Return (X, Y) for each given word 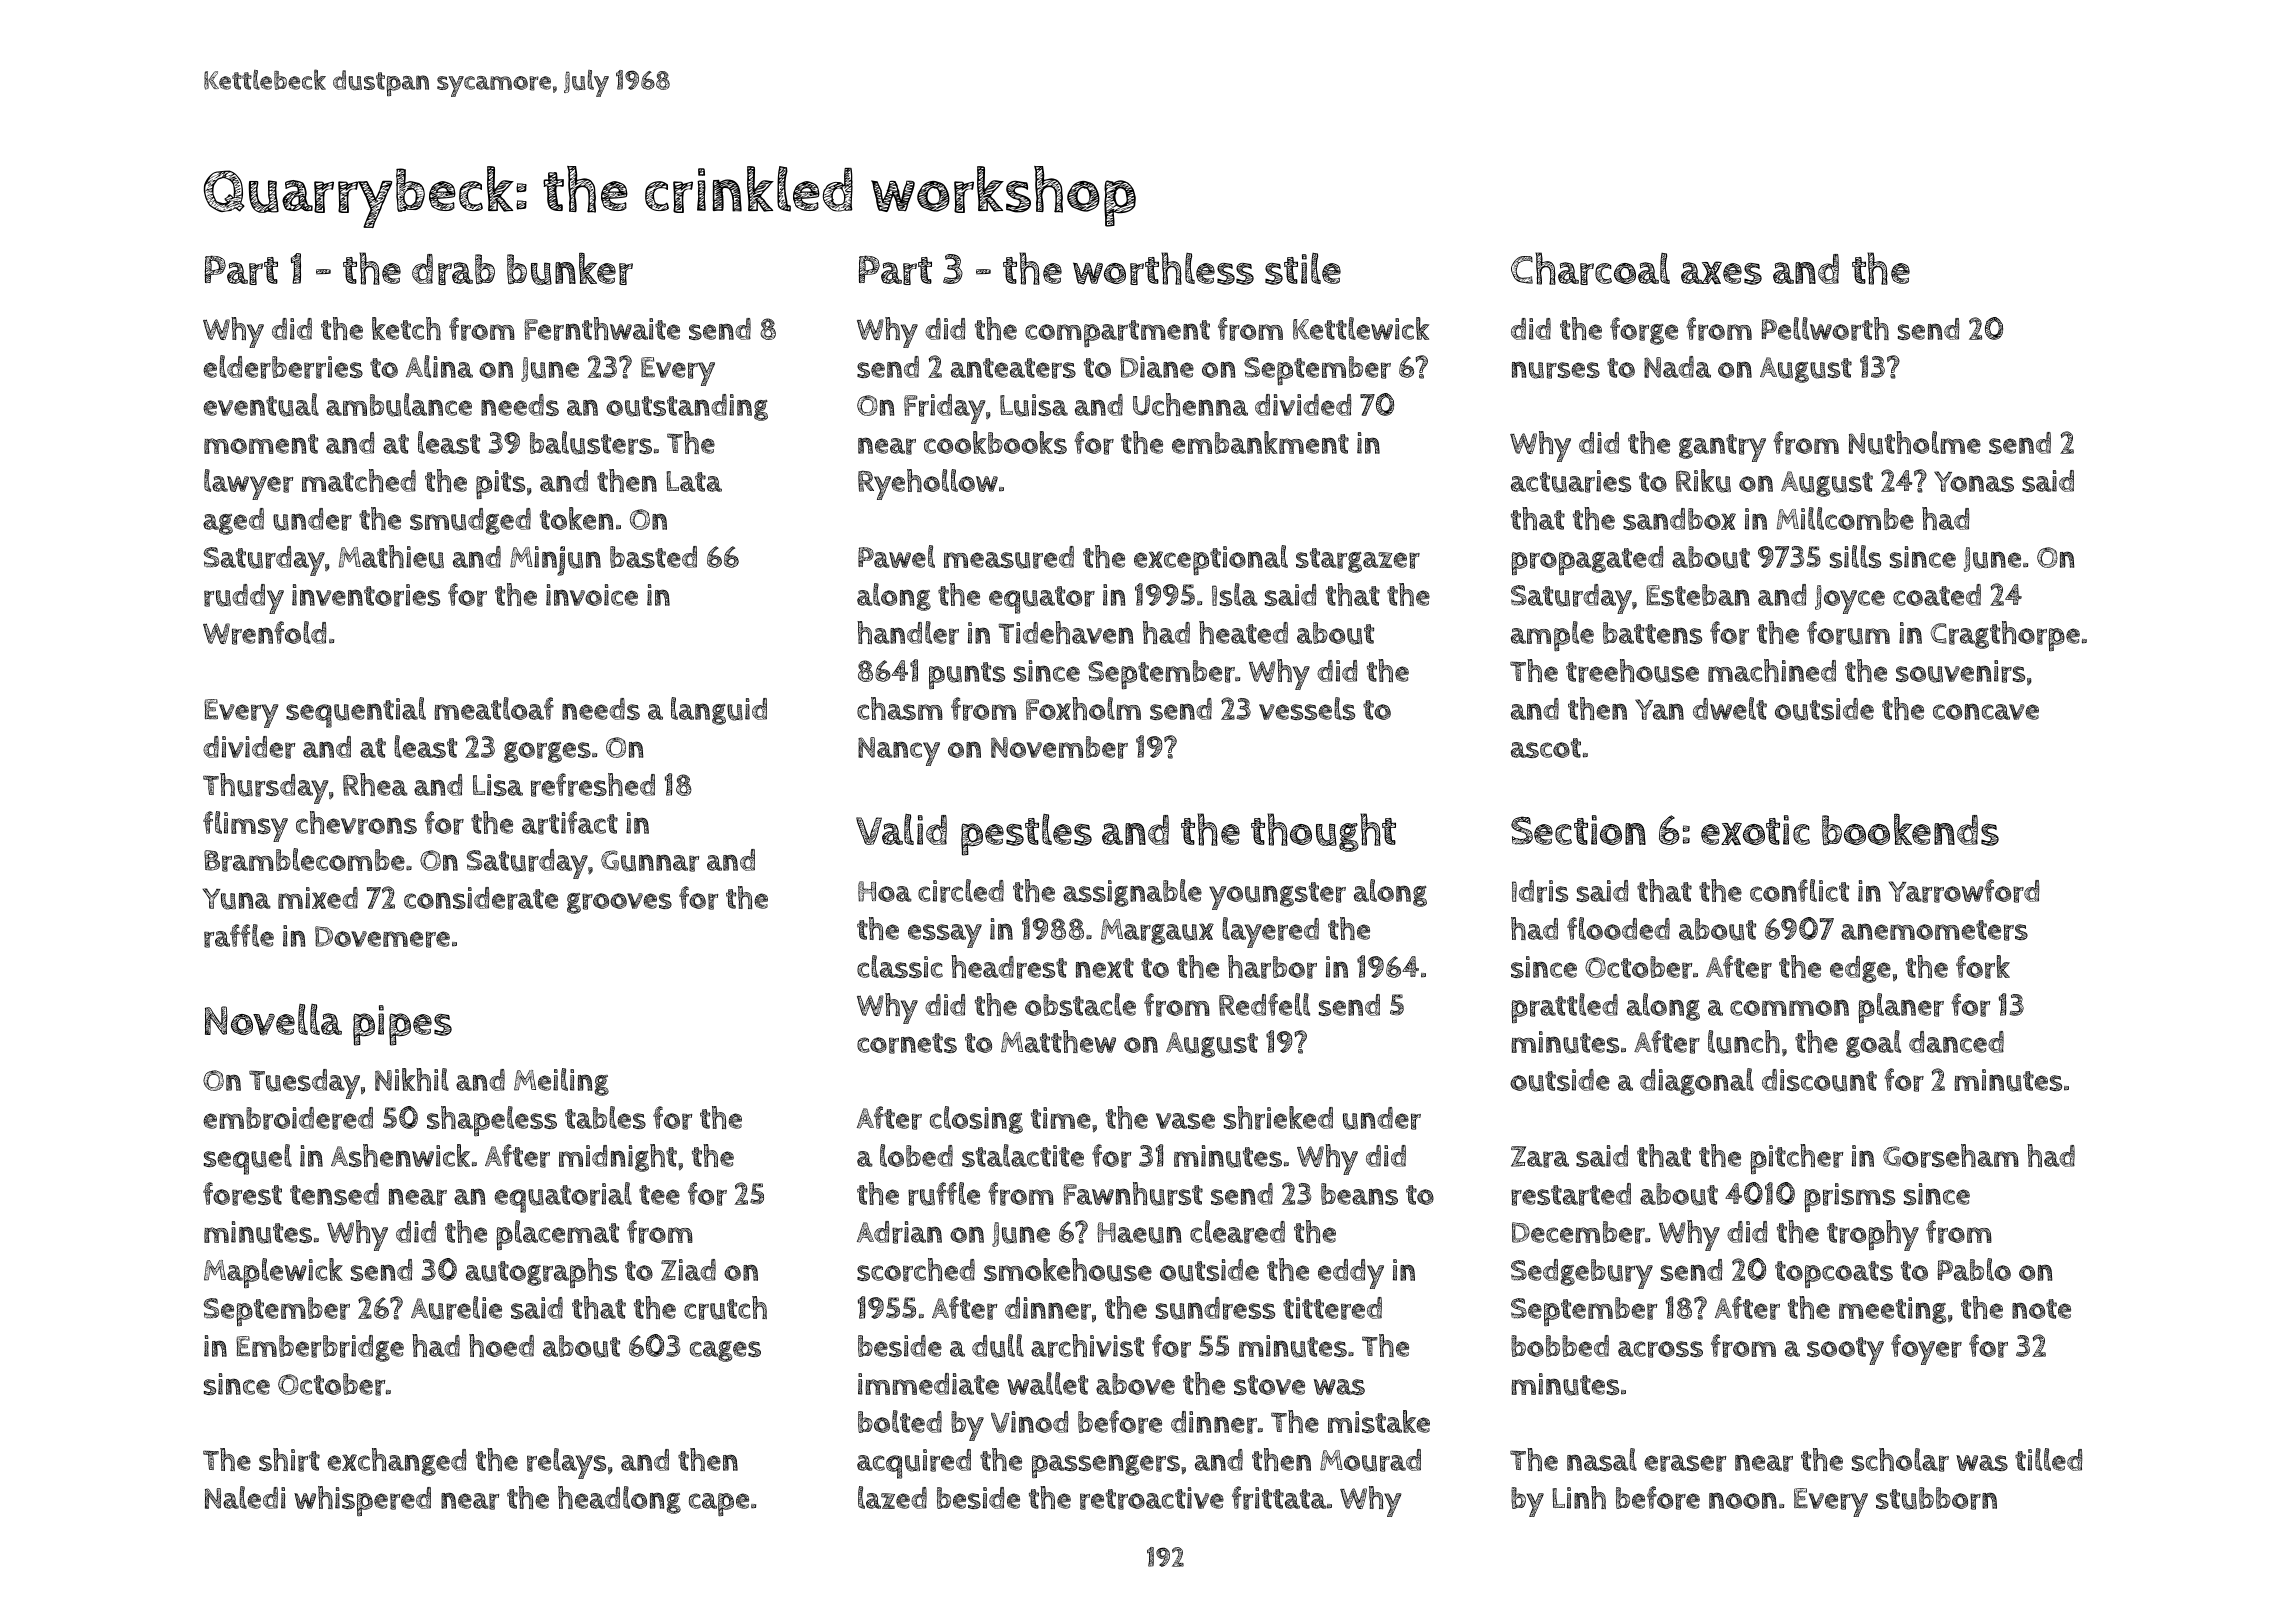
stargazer (1358, 560)
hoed (501, 1345)
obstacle (1080, 1004)
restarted (1571, 1194)
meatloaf (494, 708)
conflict (1799, 890)
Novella (273, 1020)
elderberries (283, 367)
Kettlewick (1361, 328)
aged (233, 521)
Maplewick (273, 1273)
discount (1819, 1080)
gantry (1722, 448)
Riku (1703, 481)
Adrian (899, 1232)
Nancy (899, 751)
